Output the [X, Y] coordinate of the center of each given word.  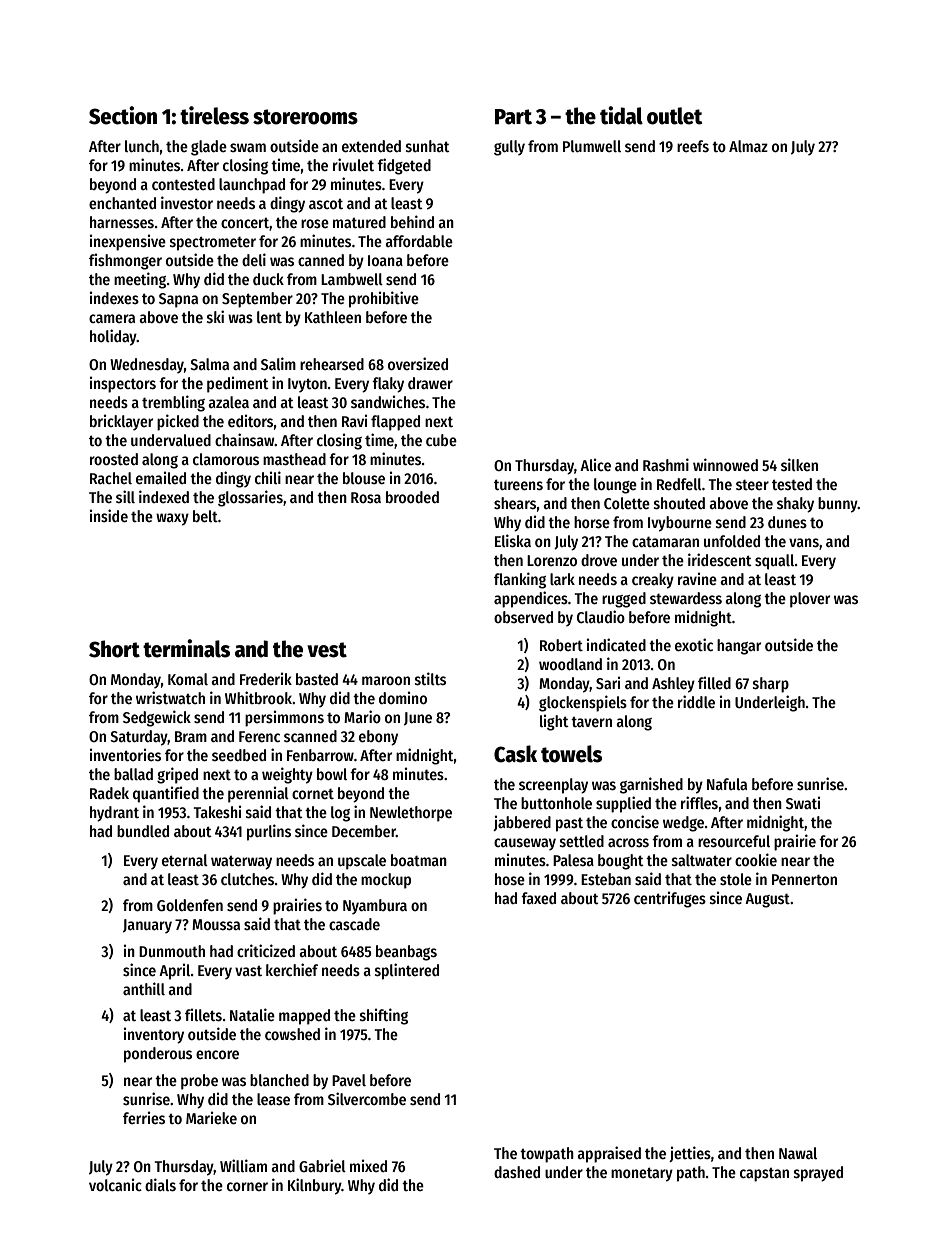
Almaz [748, 146]
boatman [419, 860]
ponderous [158, 1055]
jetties [690, 1154]
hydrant [114, 814]
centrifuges [670, 899]
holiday [113, 337]
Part [513, 117]
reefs [693, 146]
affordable [419, 241]
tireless [214, 115]
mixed [368, 1165]
